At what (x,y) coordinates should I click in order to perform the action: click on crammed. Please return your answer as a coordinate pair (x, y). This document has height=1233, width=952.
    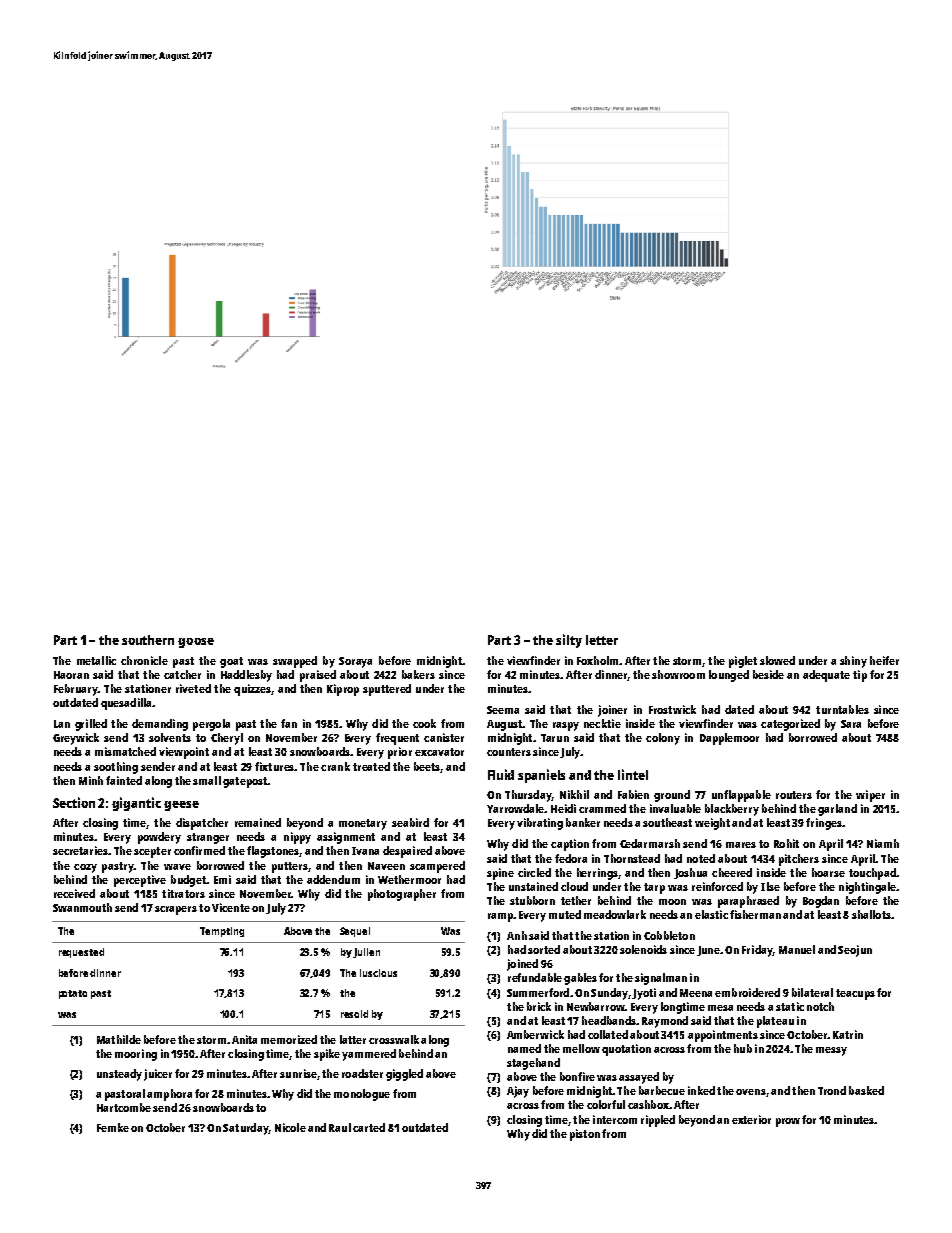
    Looking at the image, I should click on (602, 808).
